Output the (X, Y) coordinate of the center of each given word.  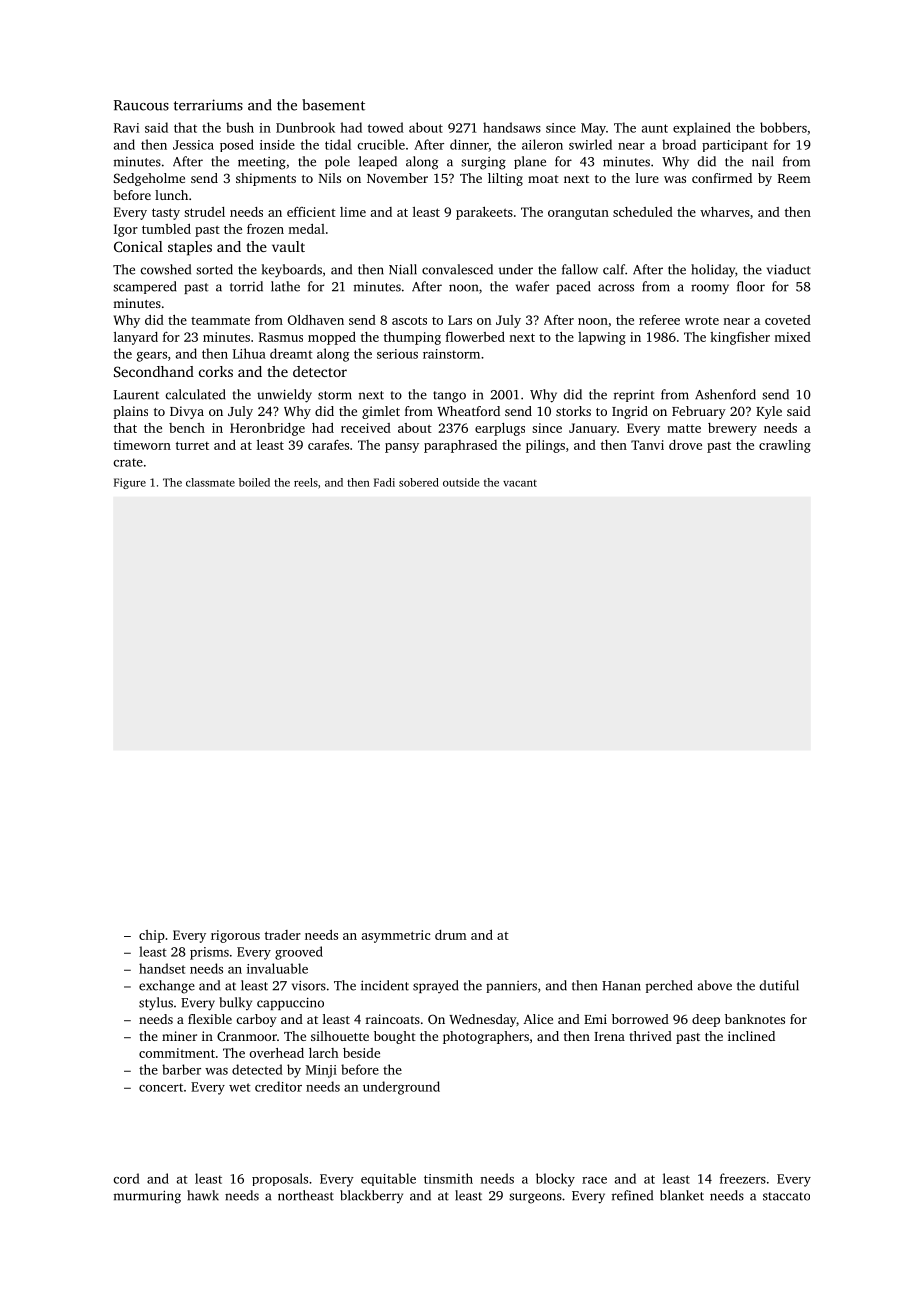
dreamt (291, 353)
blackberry (371, 1196)
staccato (786, 1196)
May (593, 129)
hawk (203, 1195)
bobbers (783, 127)
